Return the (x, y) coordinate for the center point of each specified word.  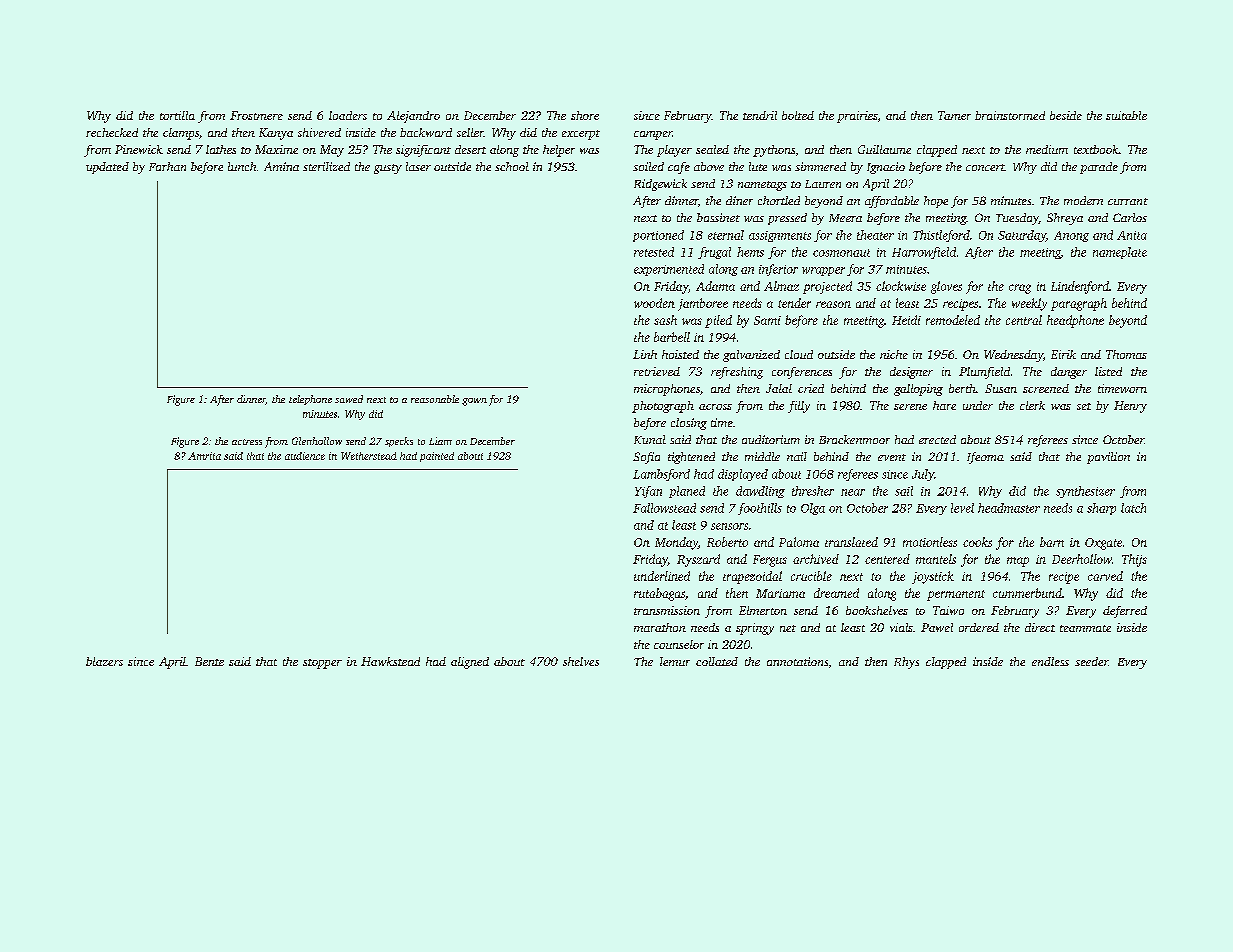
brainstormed (1010, 115)
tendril (760, 115)
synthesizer (1085, 492)
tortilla (177, 115)
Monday (676, 543)
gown (474, 402)
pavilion (1108, 458)
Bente (209, 661)
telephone (310, 400)
